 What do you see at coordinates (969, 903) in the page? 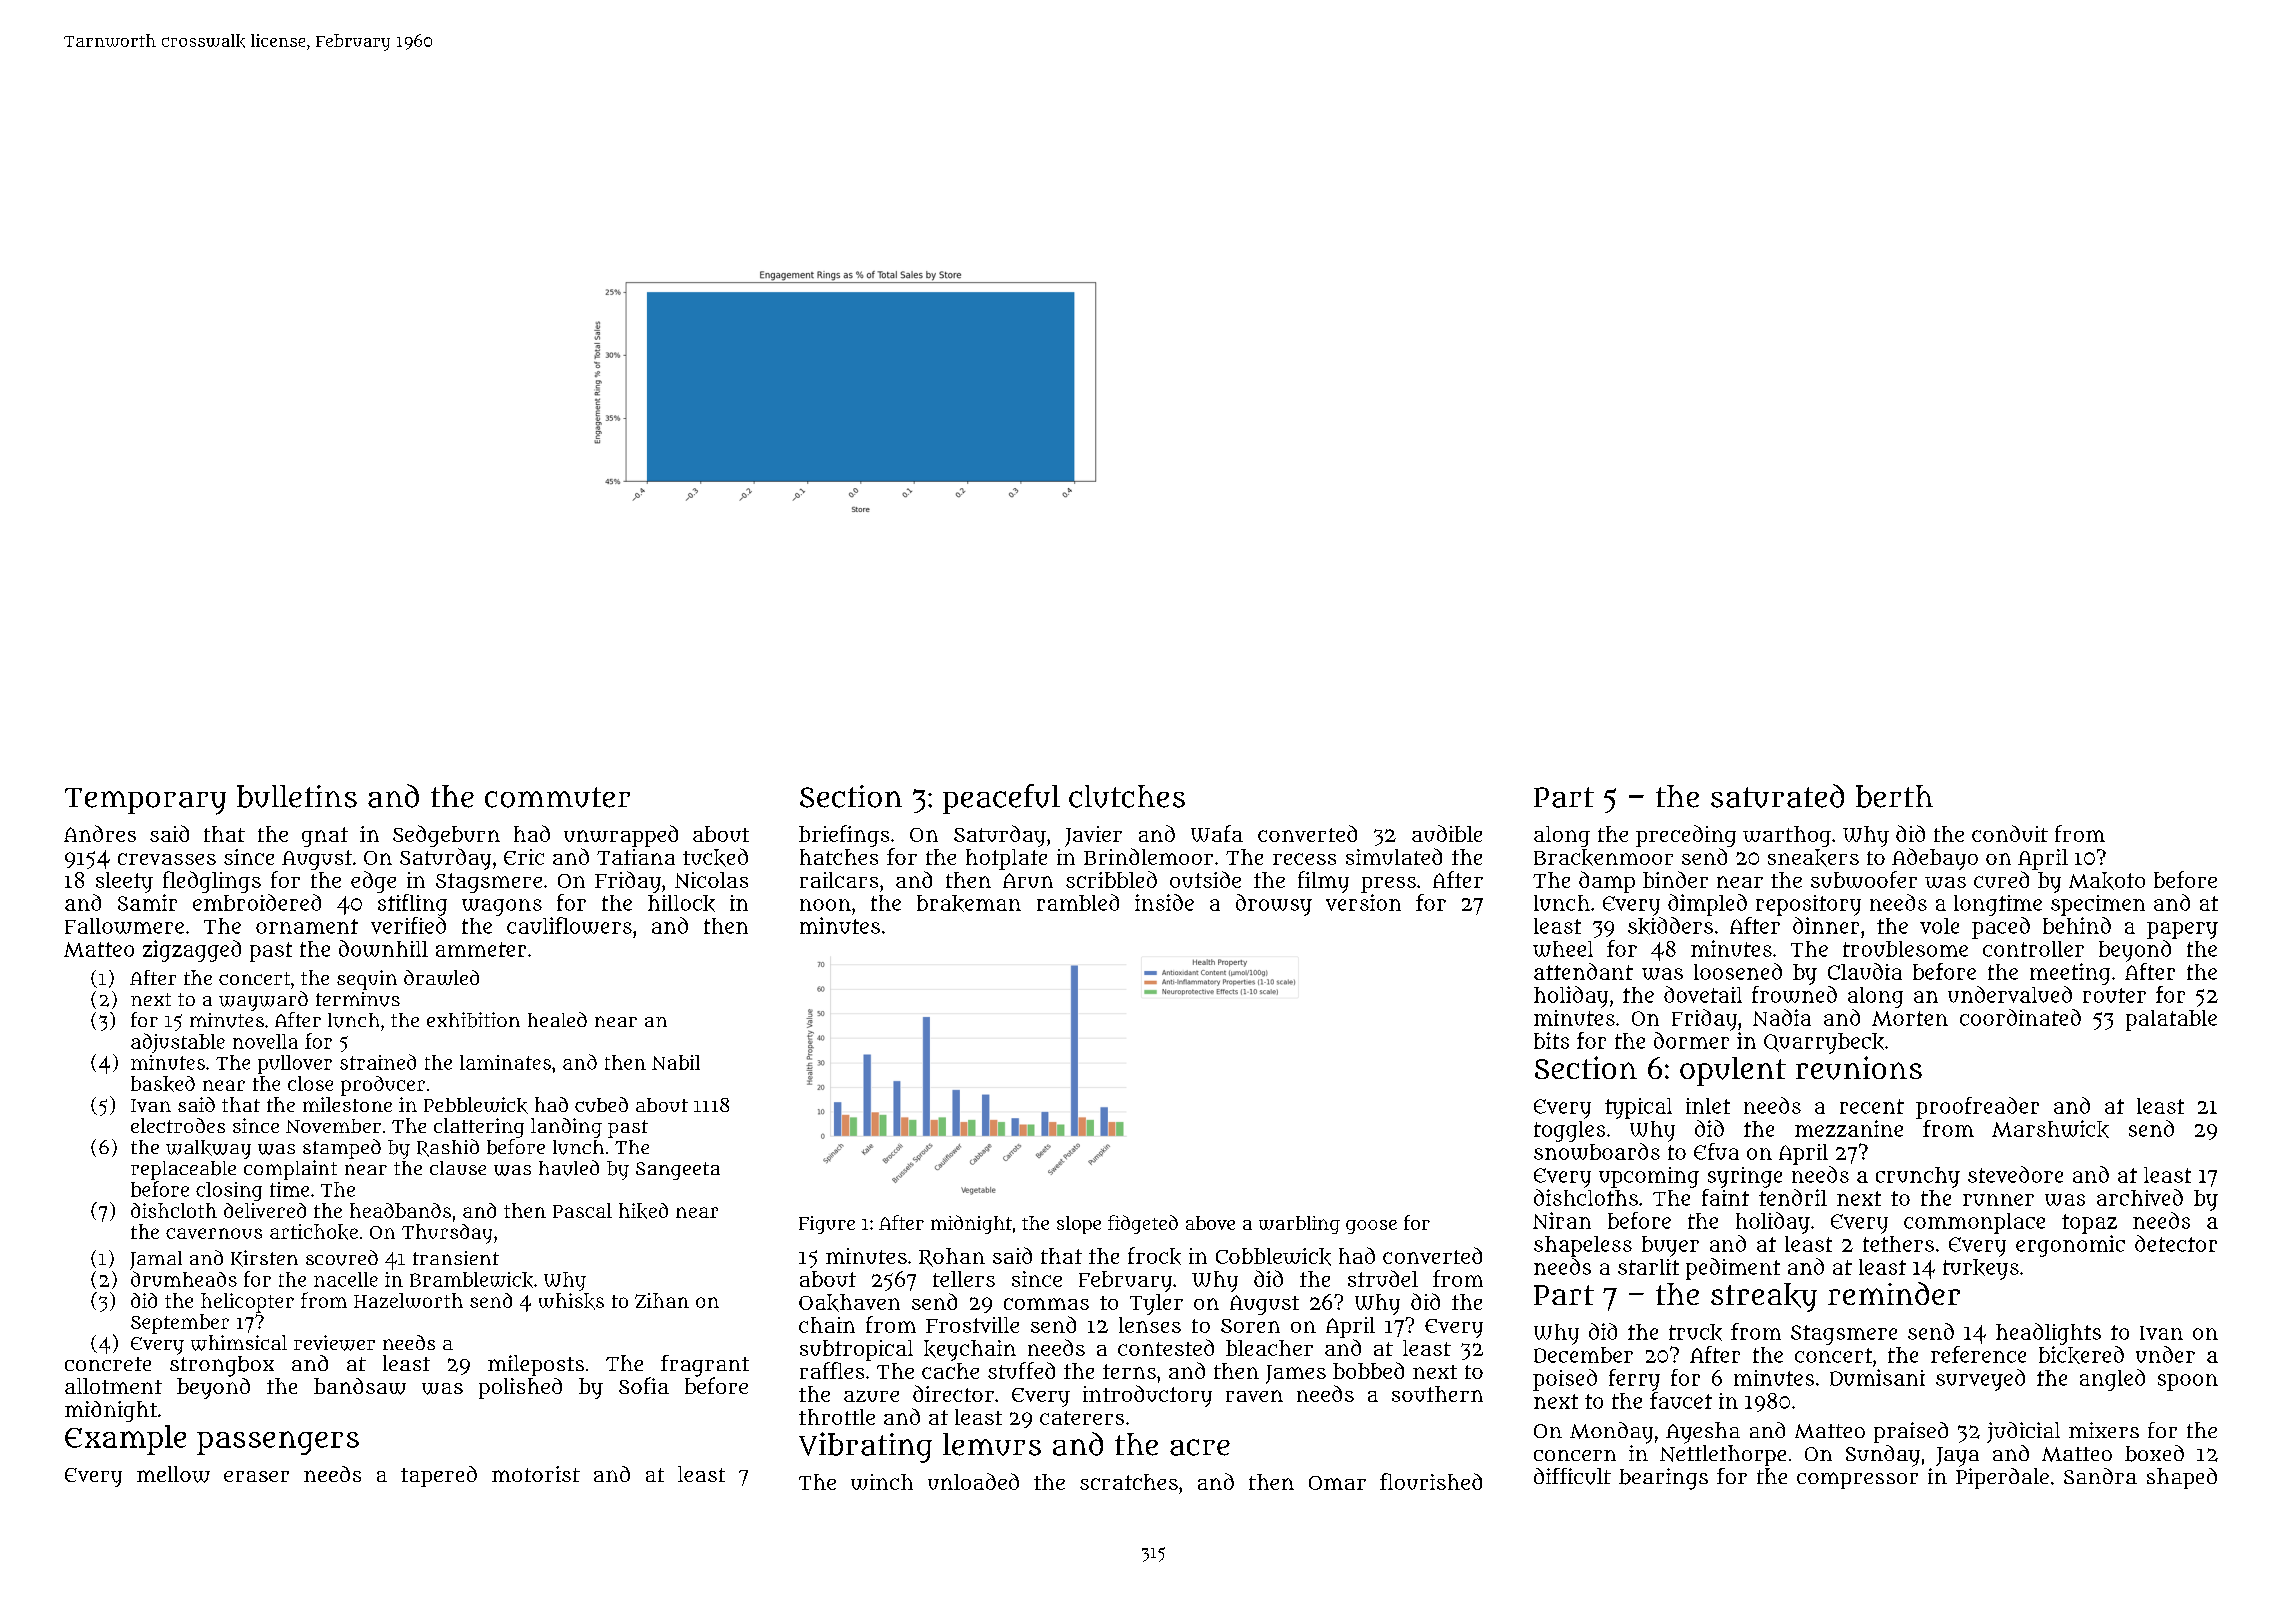
I see `brakeman` at bounding box center [969, 903].
